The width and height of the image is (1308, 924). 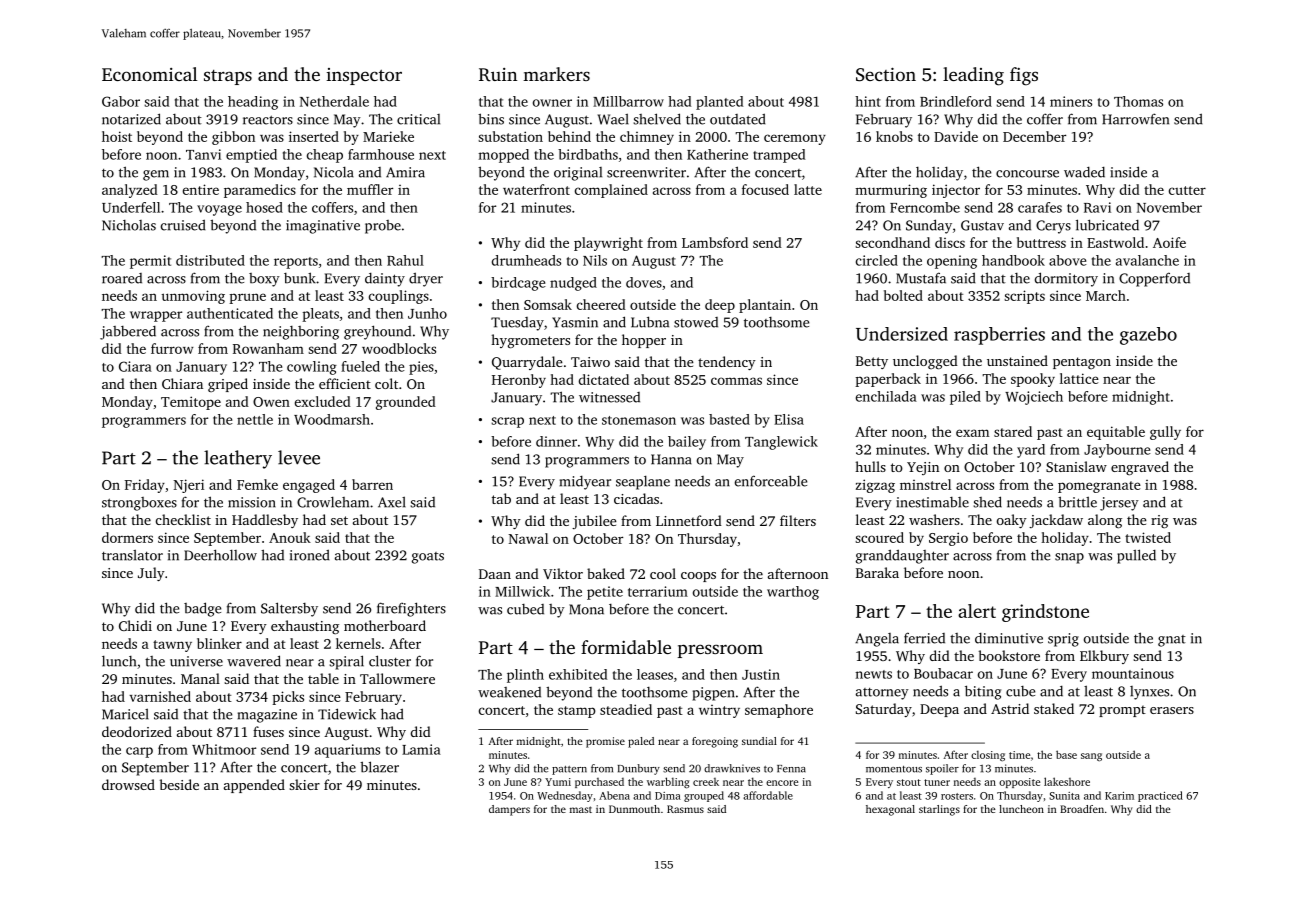 I want to click on mountainous, so click(x=1133, y=673).
